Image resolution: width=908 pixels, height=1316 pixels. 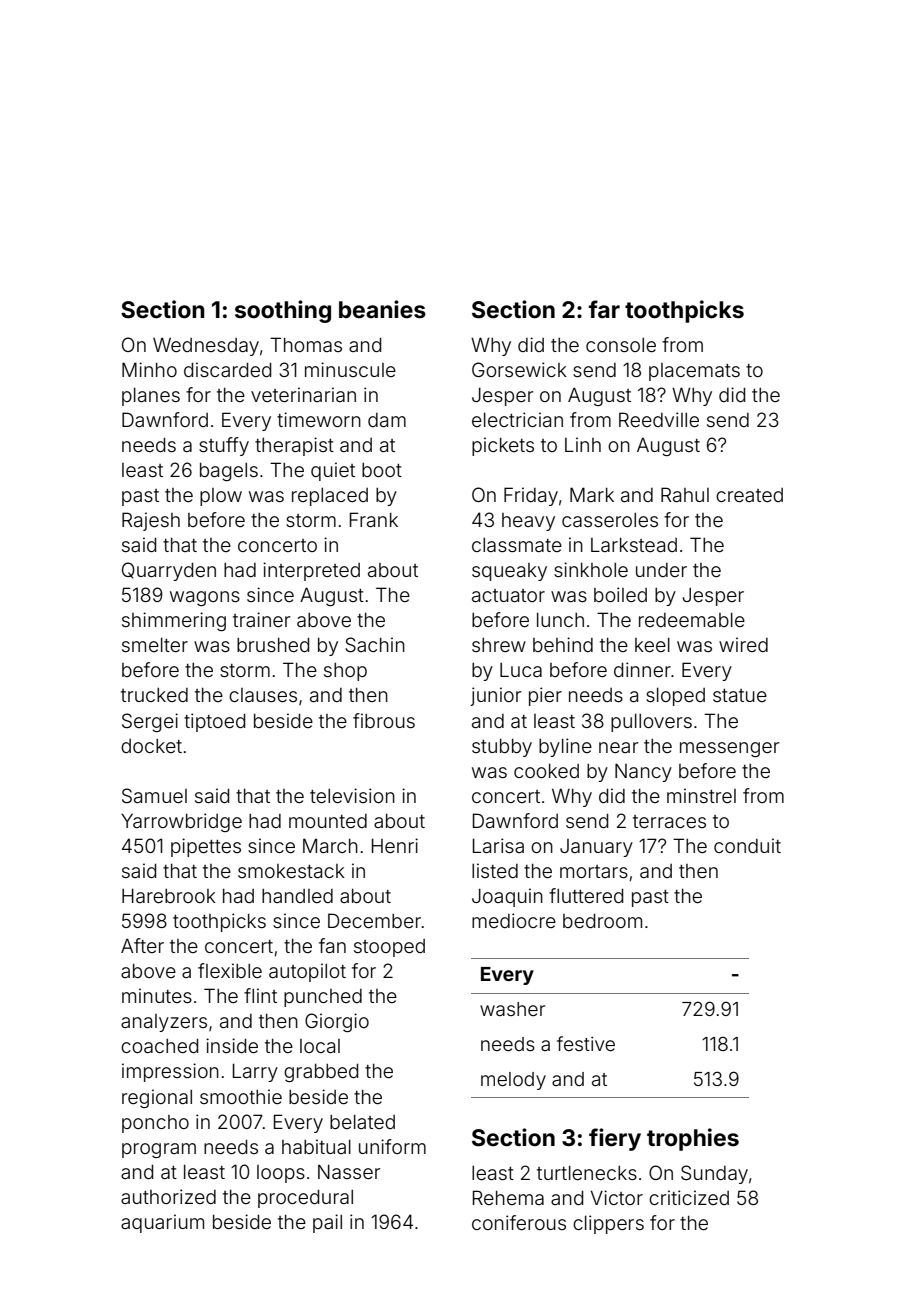 What do you see at coordinates (169, 896) in the screenshot?
I see `Harebrook` at bounding box center [169, 896].
